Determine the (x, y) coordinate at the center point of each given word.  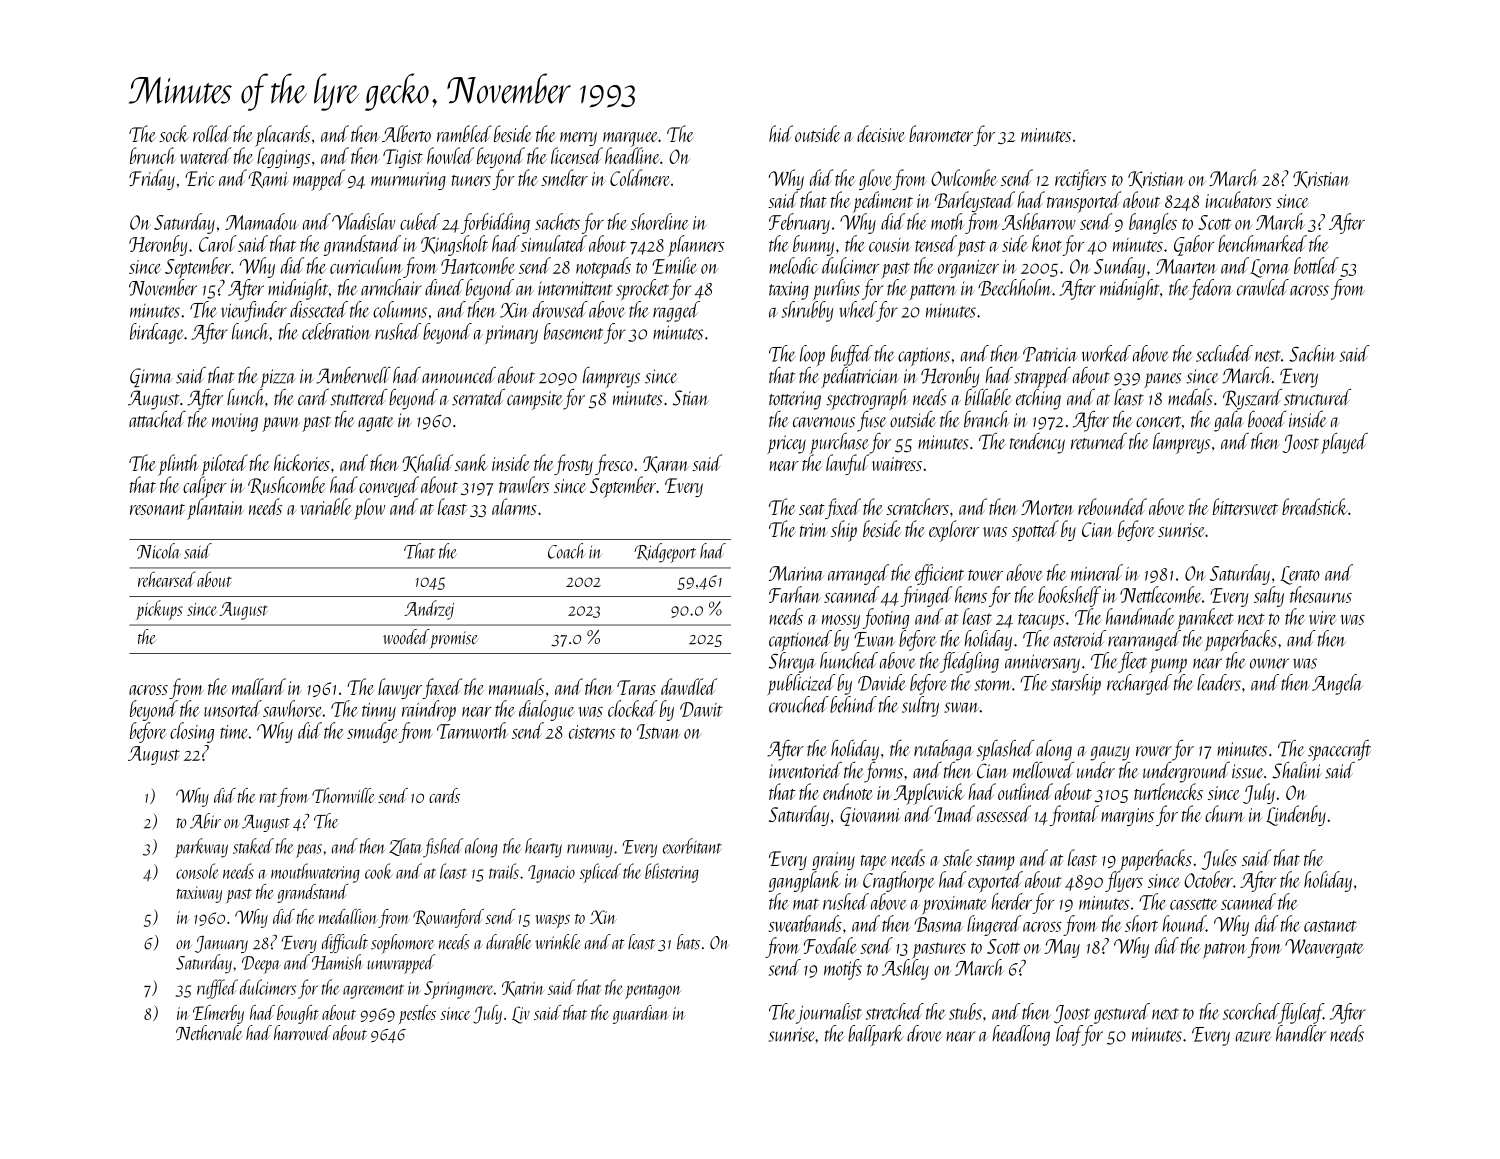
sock (174, 133)
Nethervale (209, 1033)
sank (471, 462)
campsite (535, 400)
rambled (464, 133)
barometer (941, 133)
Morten (1047, 507)
